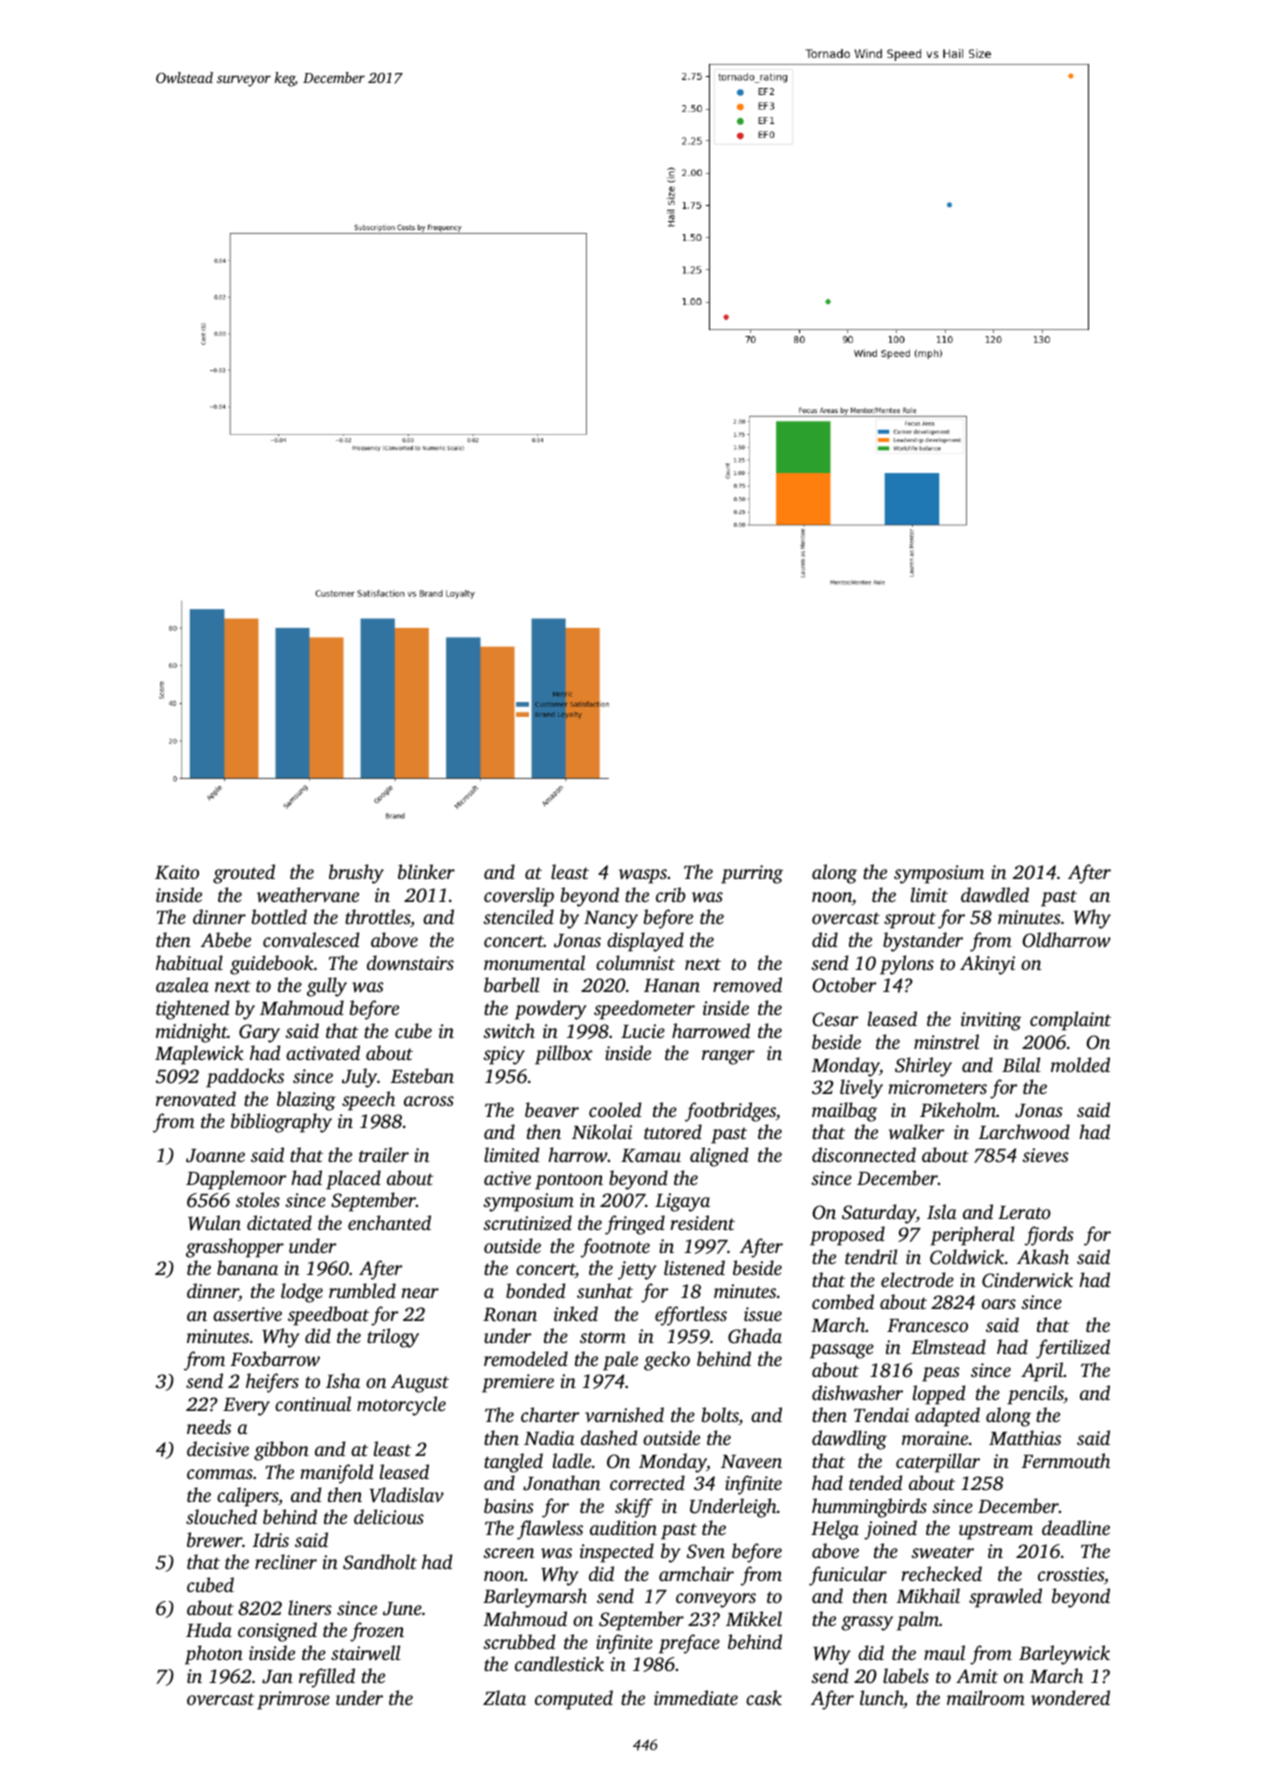 This image has height=1791, width=1266. Describe the element at coordinates (752, 874) in the image. I see `purring` at that location.
